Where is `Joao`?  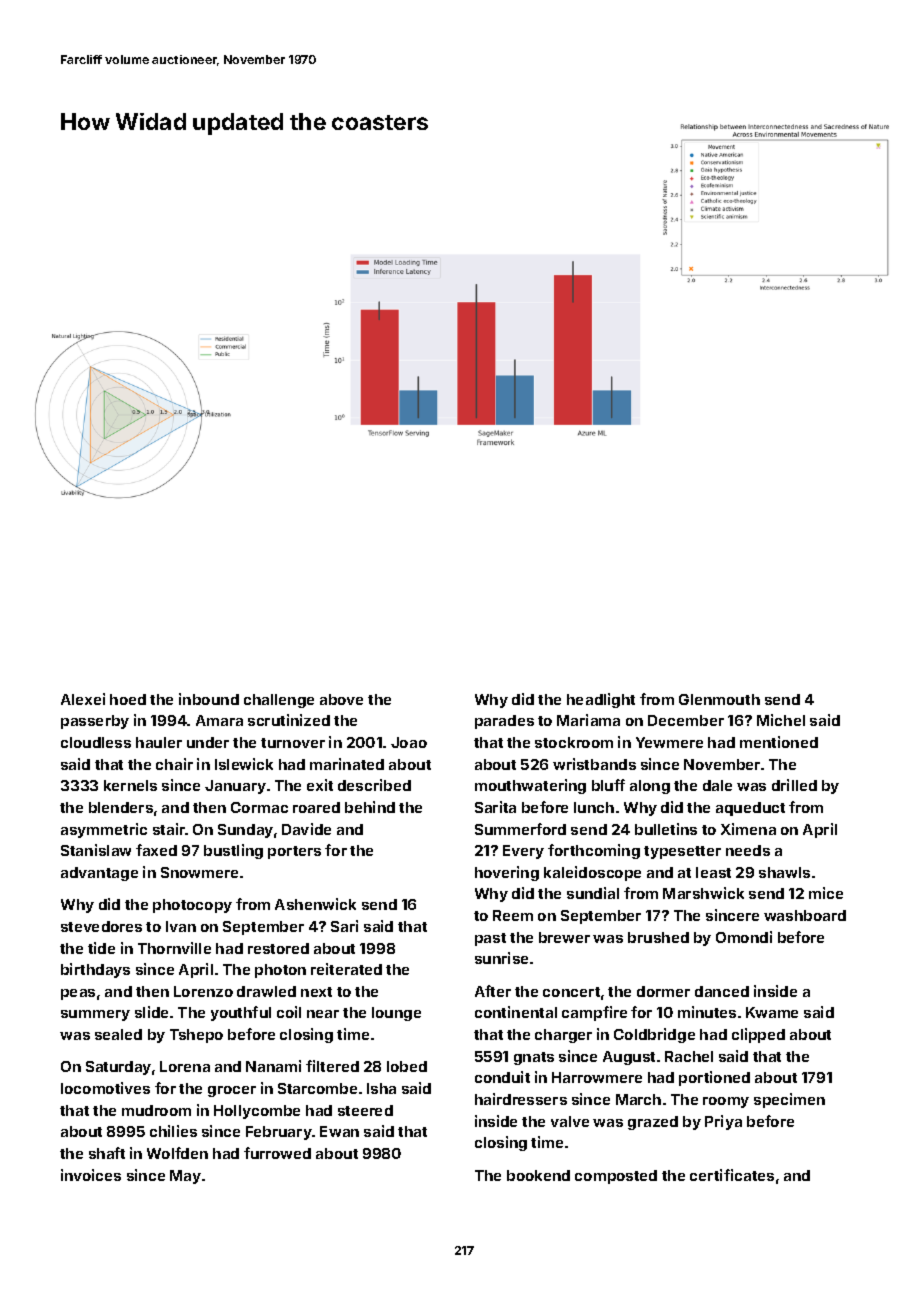 Joao is located at coordinates (409, 742).
